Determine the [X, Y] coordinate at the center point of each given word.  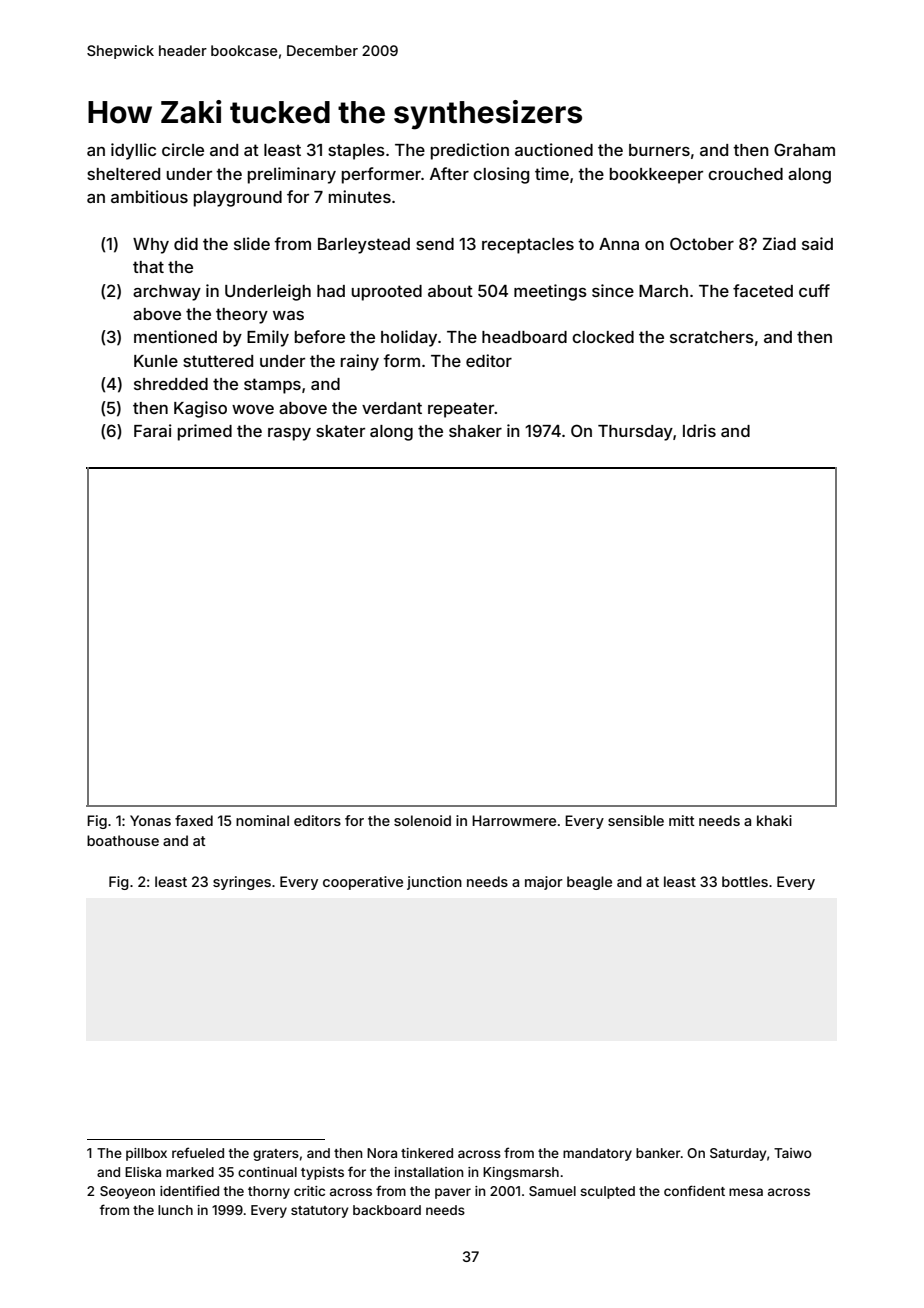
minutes [360, 196]
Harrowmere [514, 820]
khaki [774, 820]
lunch [175, 1210]
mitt [682, 820]
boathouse [123, 840]
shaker [475, 431]
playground [238, 199]
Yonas [150, 820]
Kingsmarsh [521, 1173]
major [544, 883]
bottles [745, 881]
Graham [804, 149]
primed [205, 432]
